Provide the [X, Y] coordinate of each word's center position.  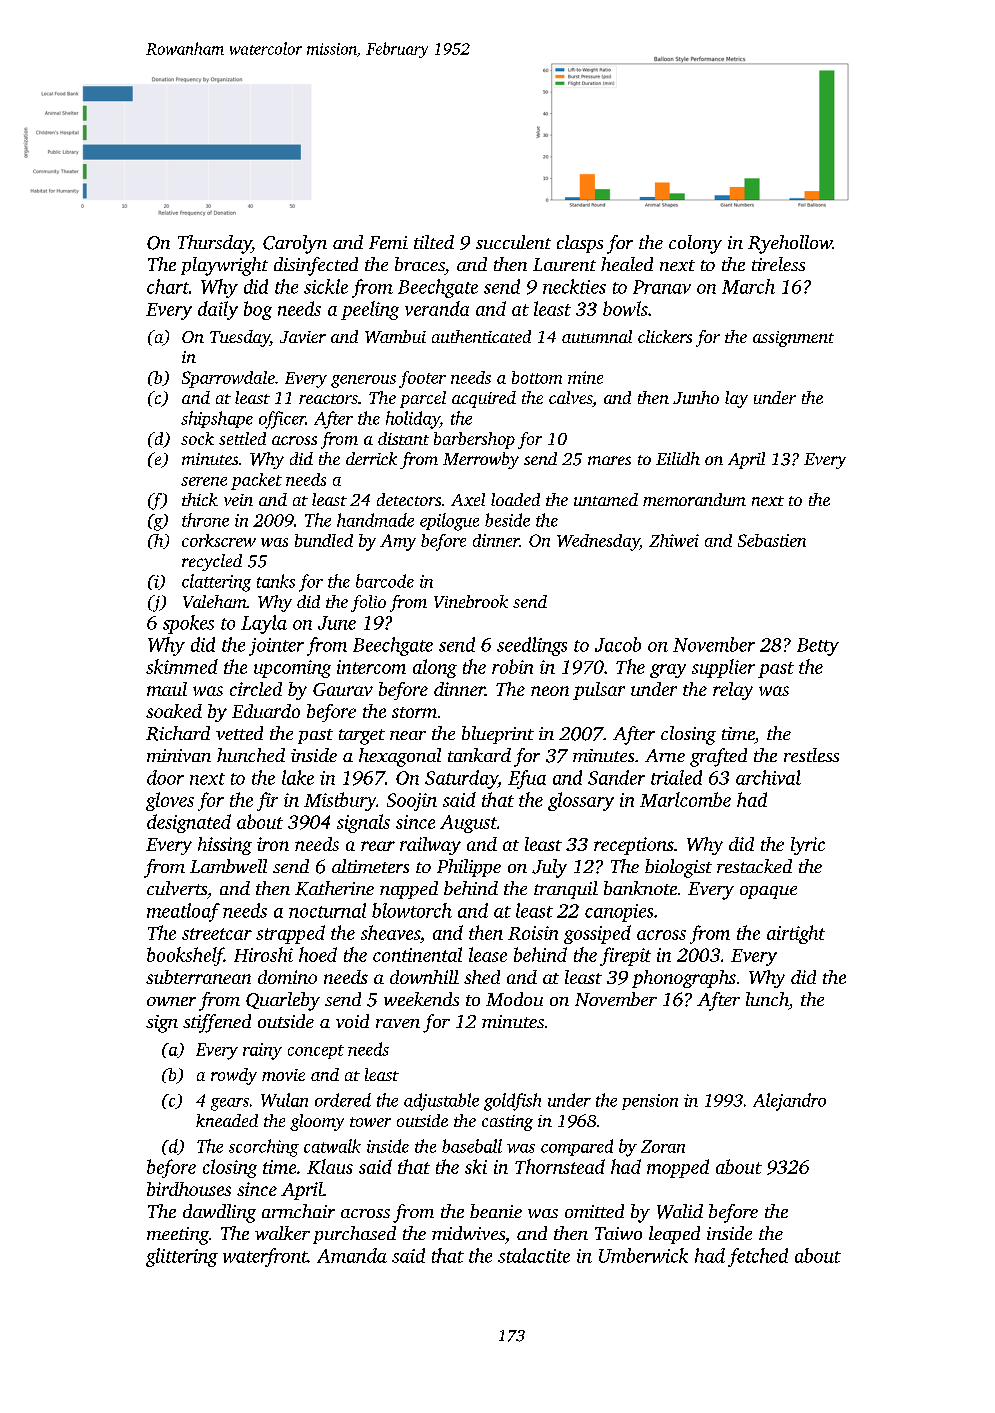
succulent [513, 242]
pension [650, 1102]
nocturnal [327, 910]
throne [205, 520]
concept [316, 1052]
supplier [723, 668]
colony [695, 244]
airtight [796, 934]
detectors [409, 499]
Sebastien [772, 540]
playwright [224, 266]
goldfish [512, 1102]
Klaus [330, 1166]
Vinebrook [471, 601]
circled [256, 689]
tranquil [566, 890]
